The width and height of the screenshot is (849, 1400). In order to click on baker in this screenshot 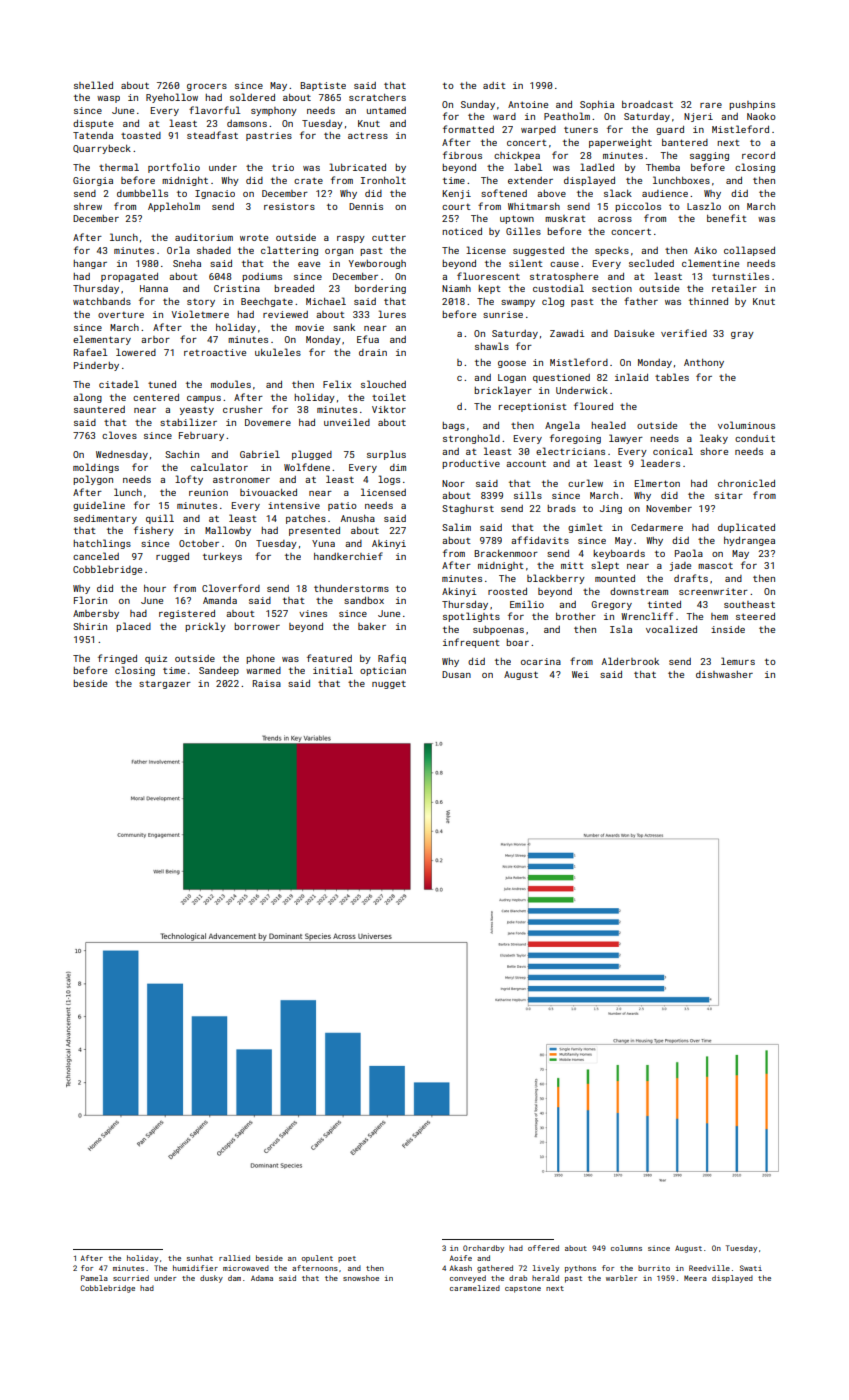, I will do `click(372, 626)`.
